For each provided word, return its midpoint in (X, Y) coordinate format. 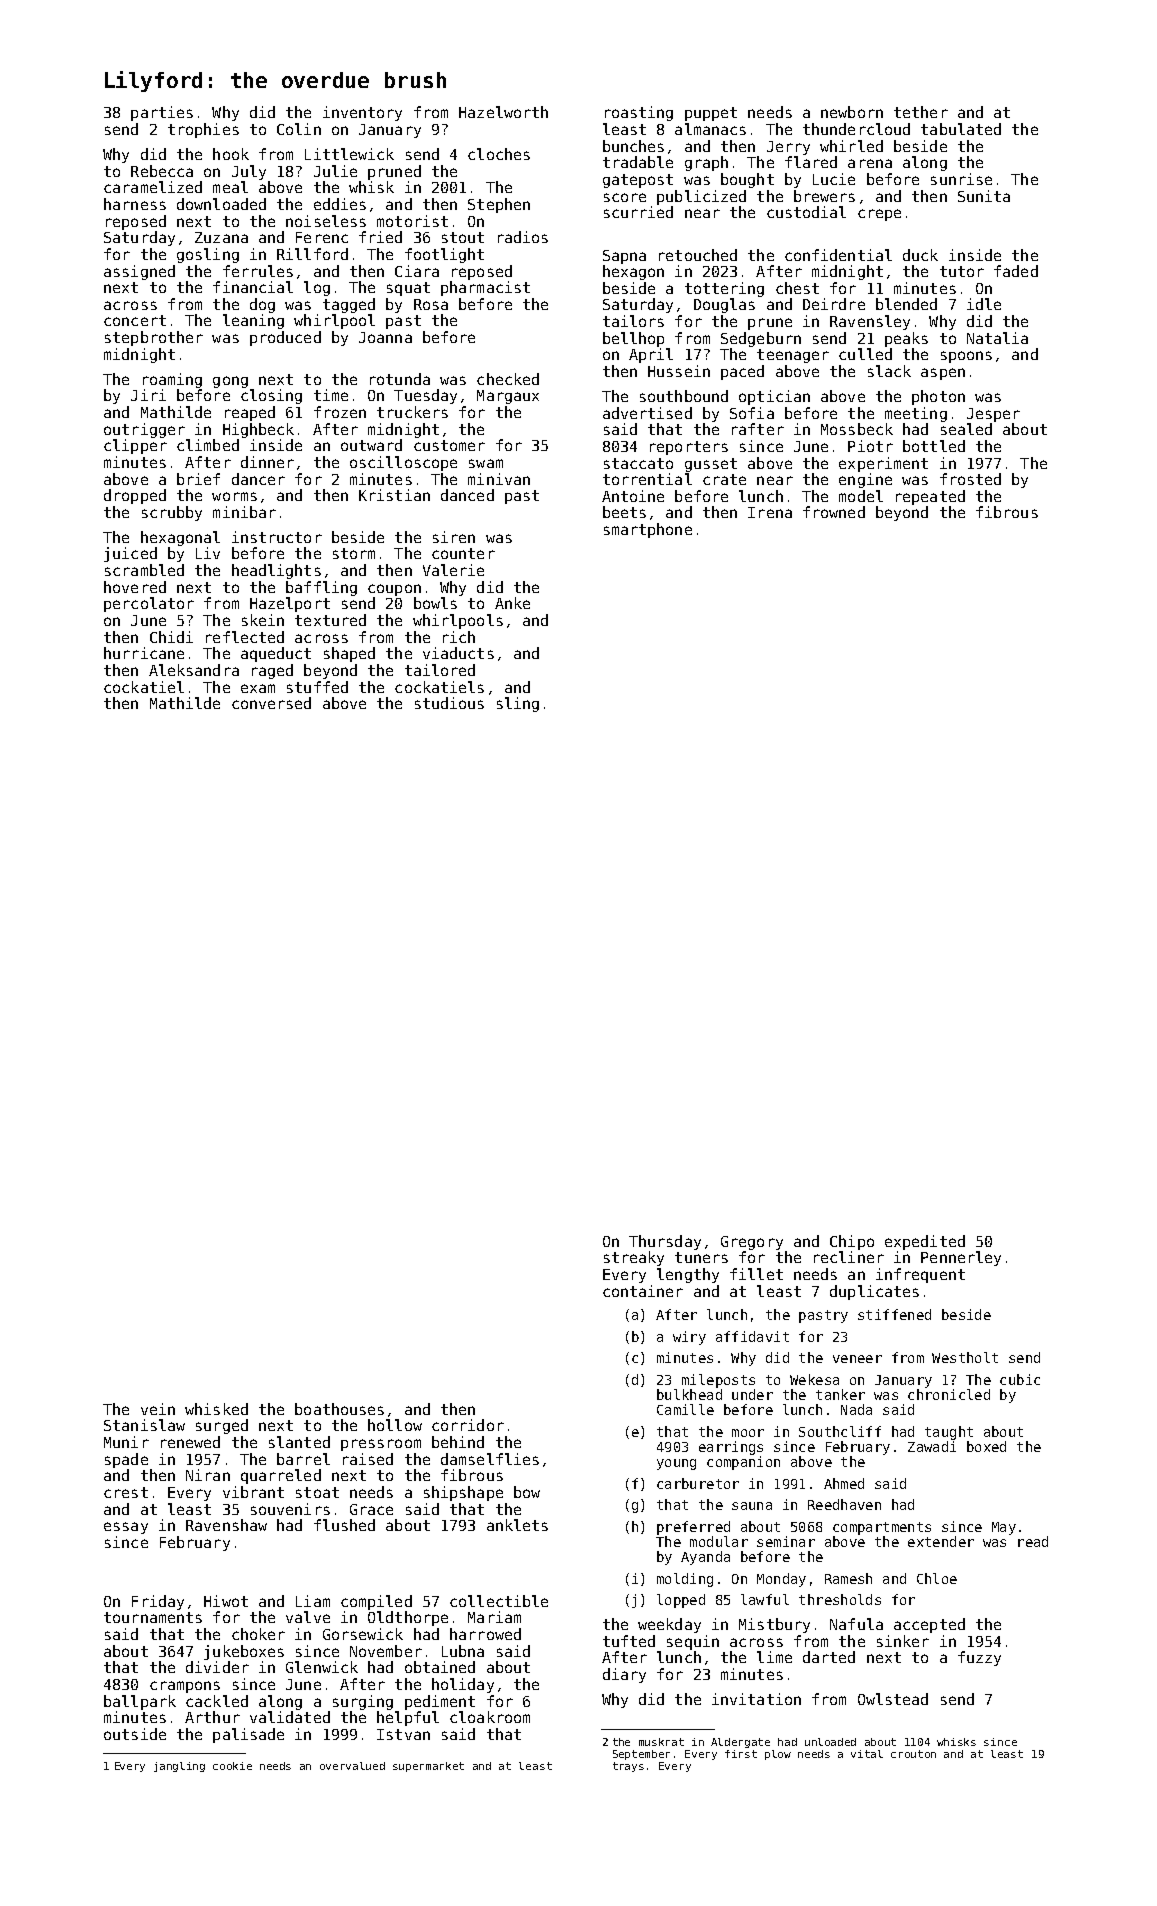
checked (508, 379)
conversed (271, 703)
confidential (838, 255)
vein (158, 1409)
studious (449, 703)
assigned (139, 272)
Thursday (665, 1242)
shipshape (463, 1493)
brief (198, 479)
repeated (930, 497)
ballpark (140, 1702)
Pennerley (961, 1258)
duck (920, 255)
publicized (701, 197)
